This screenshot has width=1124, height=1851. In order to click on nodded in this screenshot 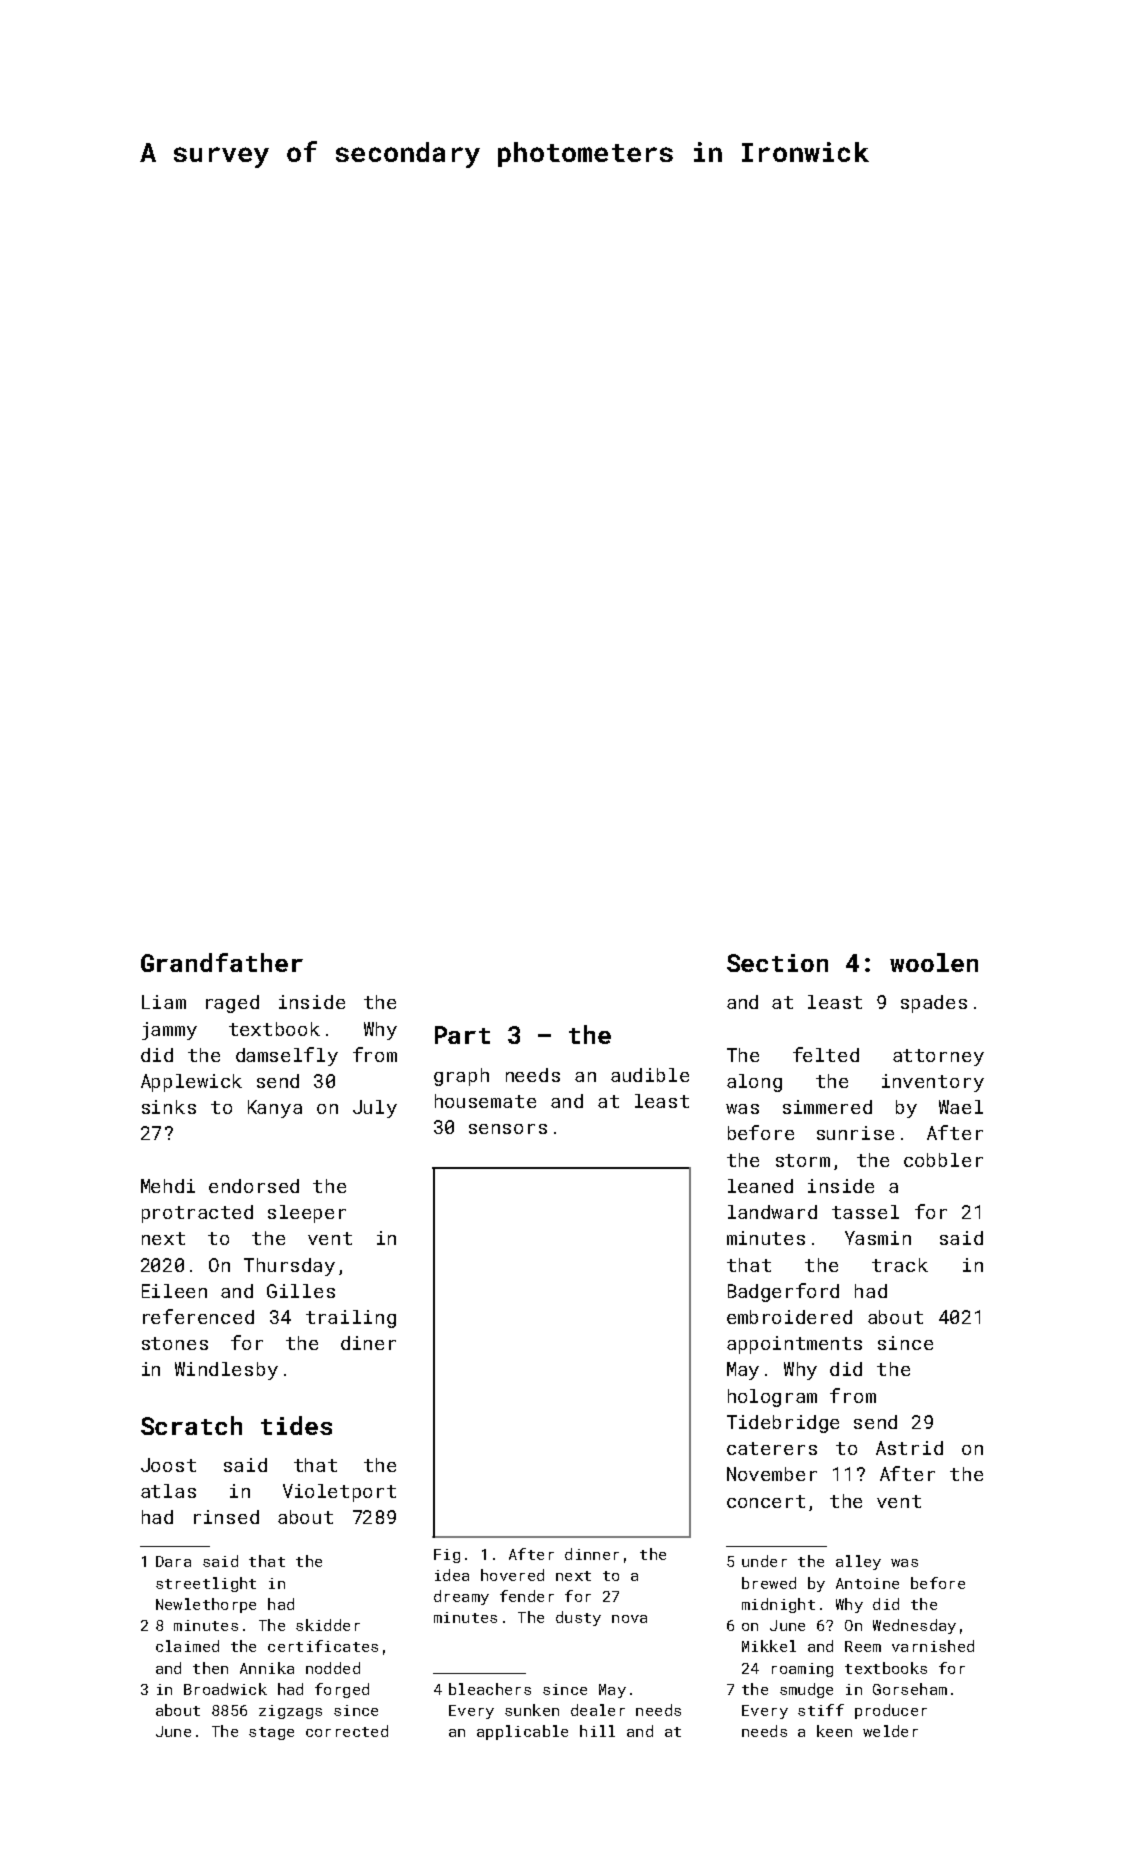, I will do `click(333, 1668)`.
